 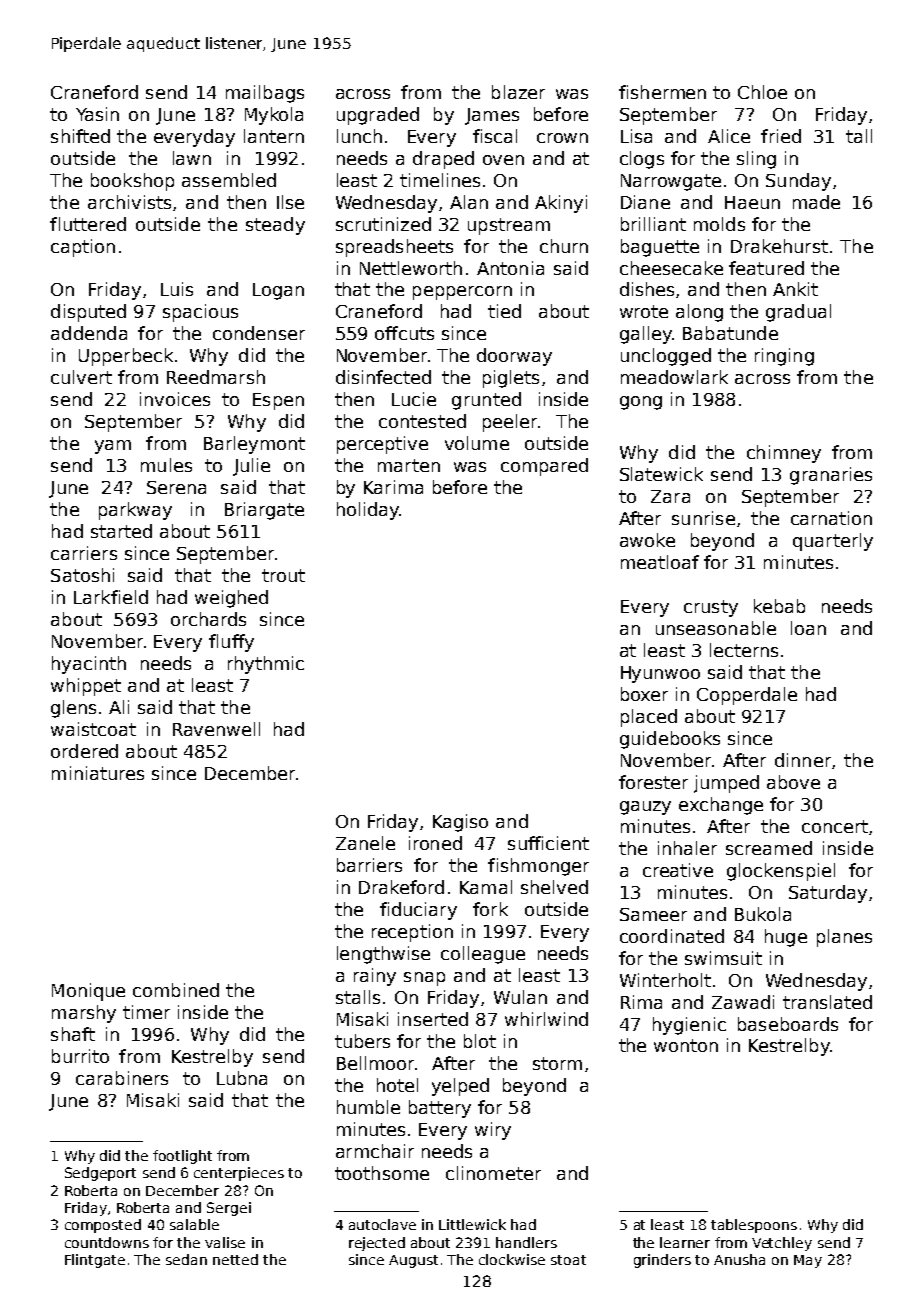 What do you see at coordinates (186, 1259) in the page?
I see `sedan` at bounding box center [186, 1259].
